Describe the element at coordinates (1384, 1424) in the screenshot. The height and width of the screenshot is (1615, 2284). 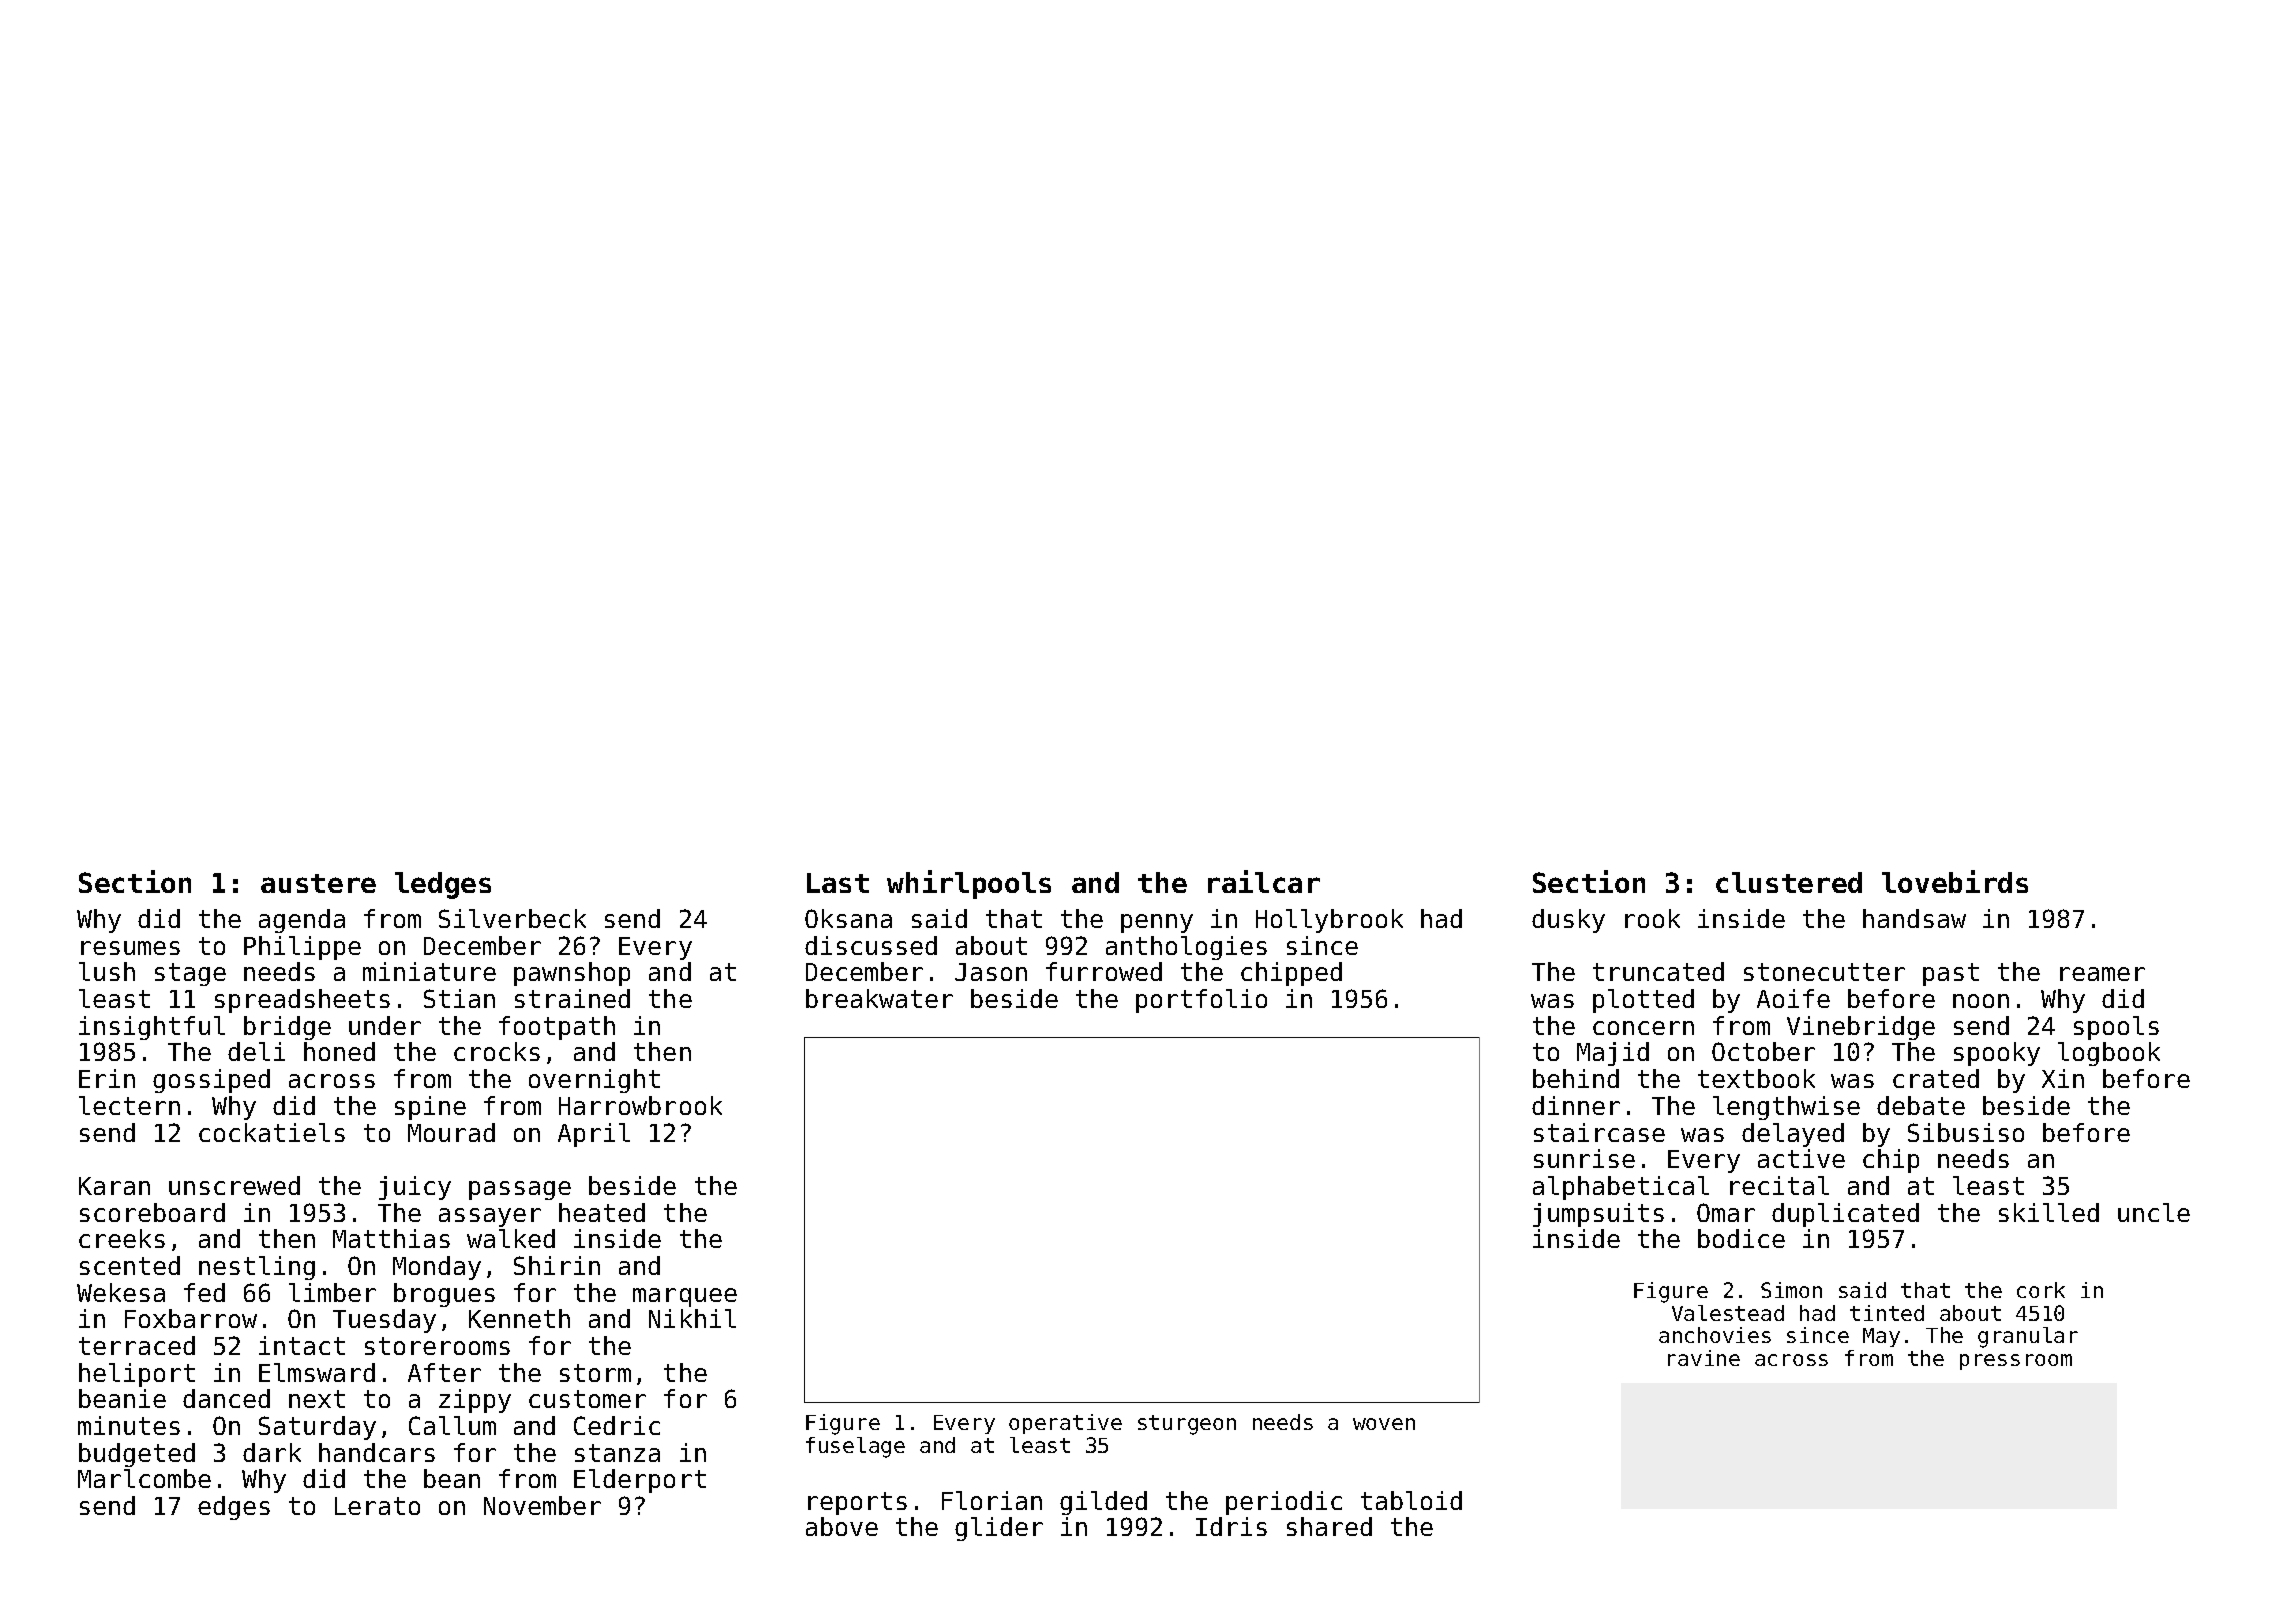
I see `woven` at that location.
